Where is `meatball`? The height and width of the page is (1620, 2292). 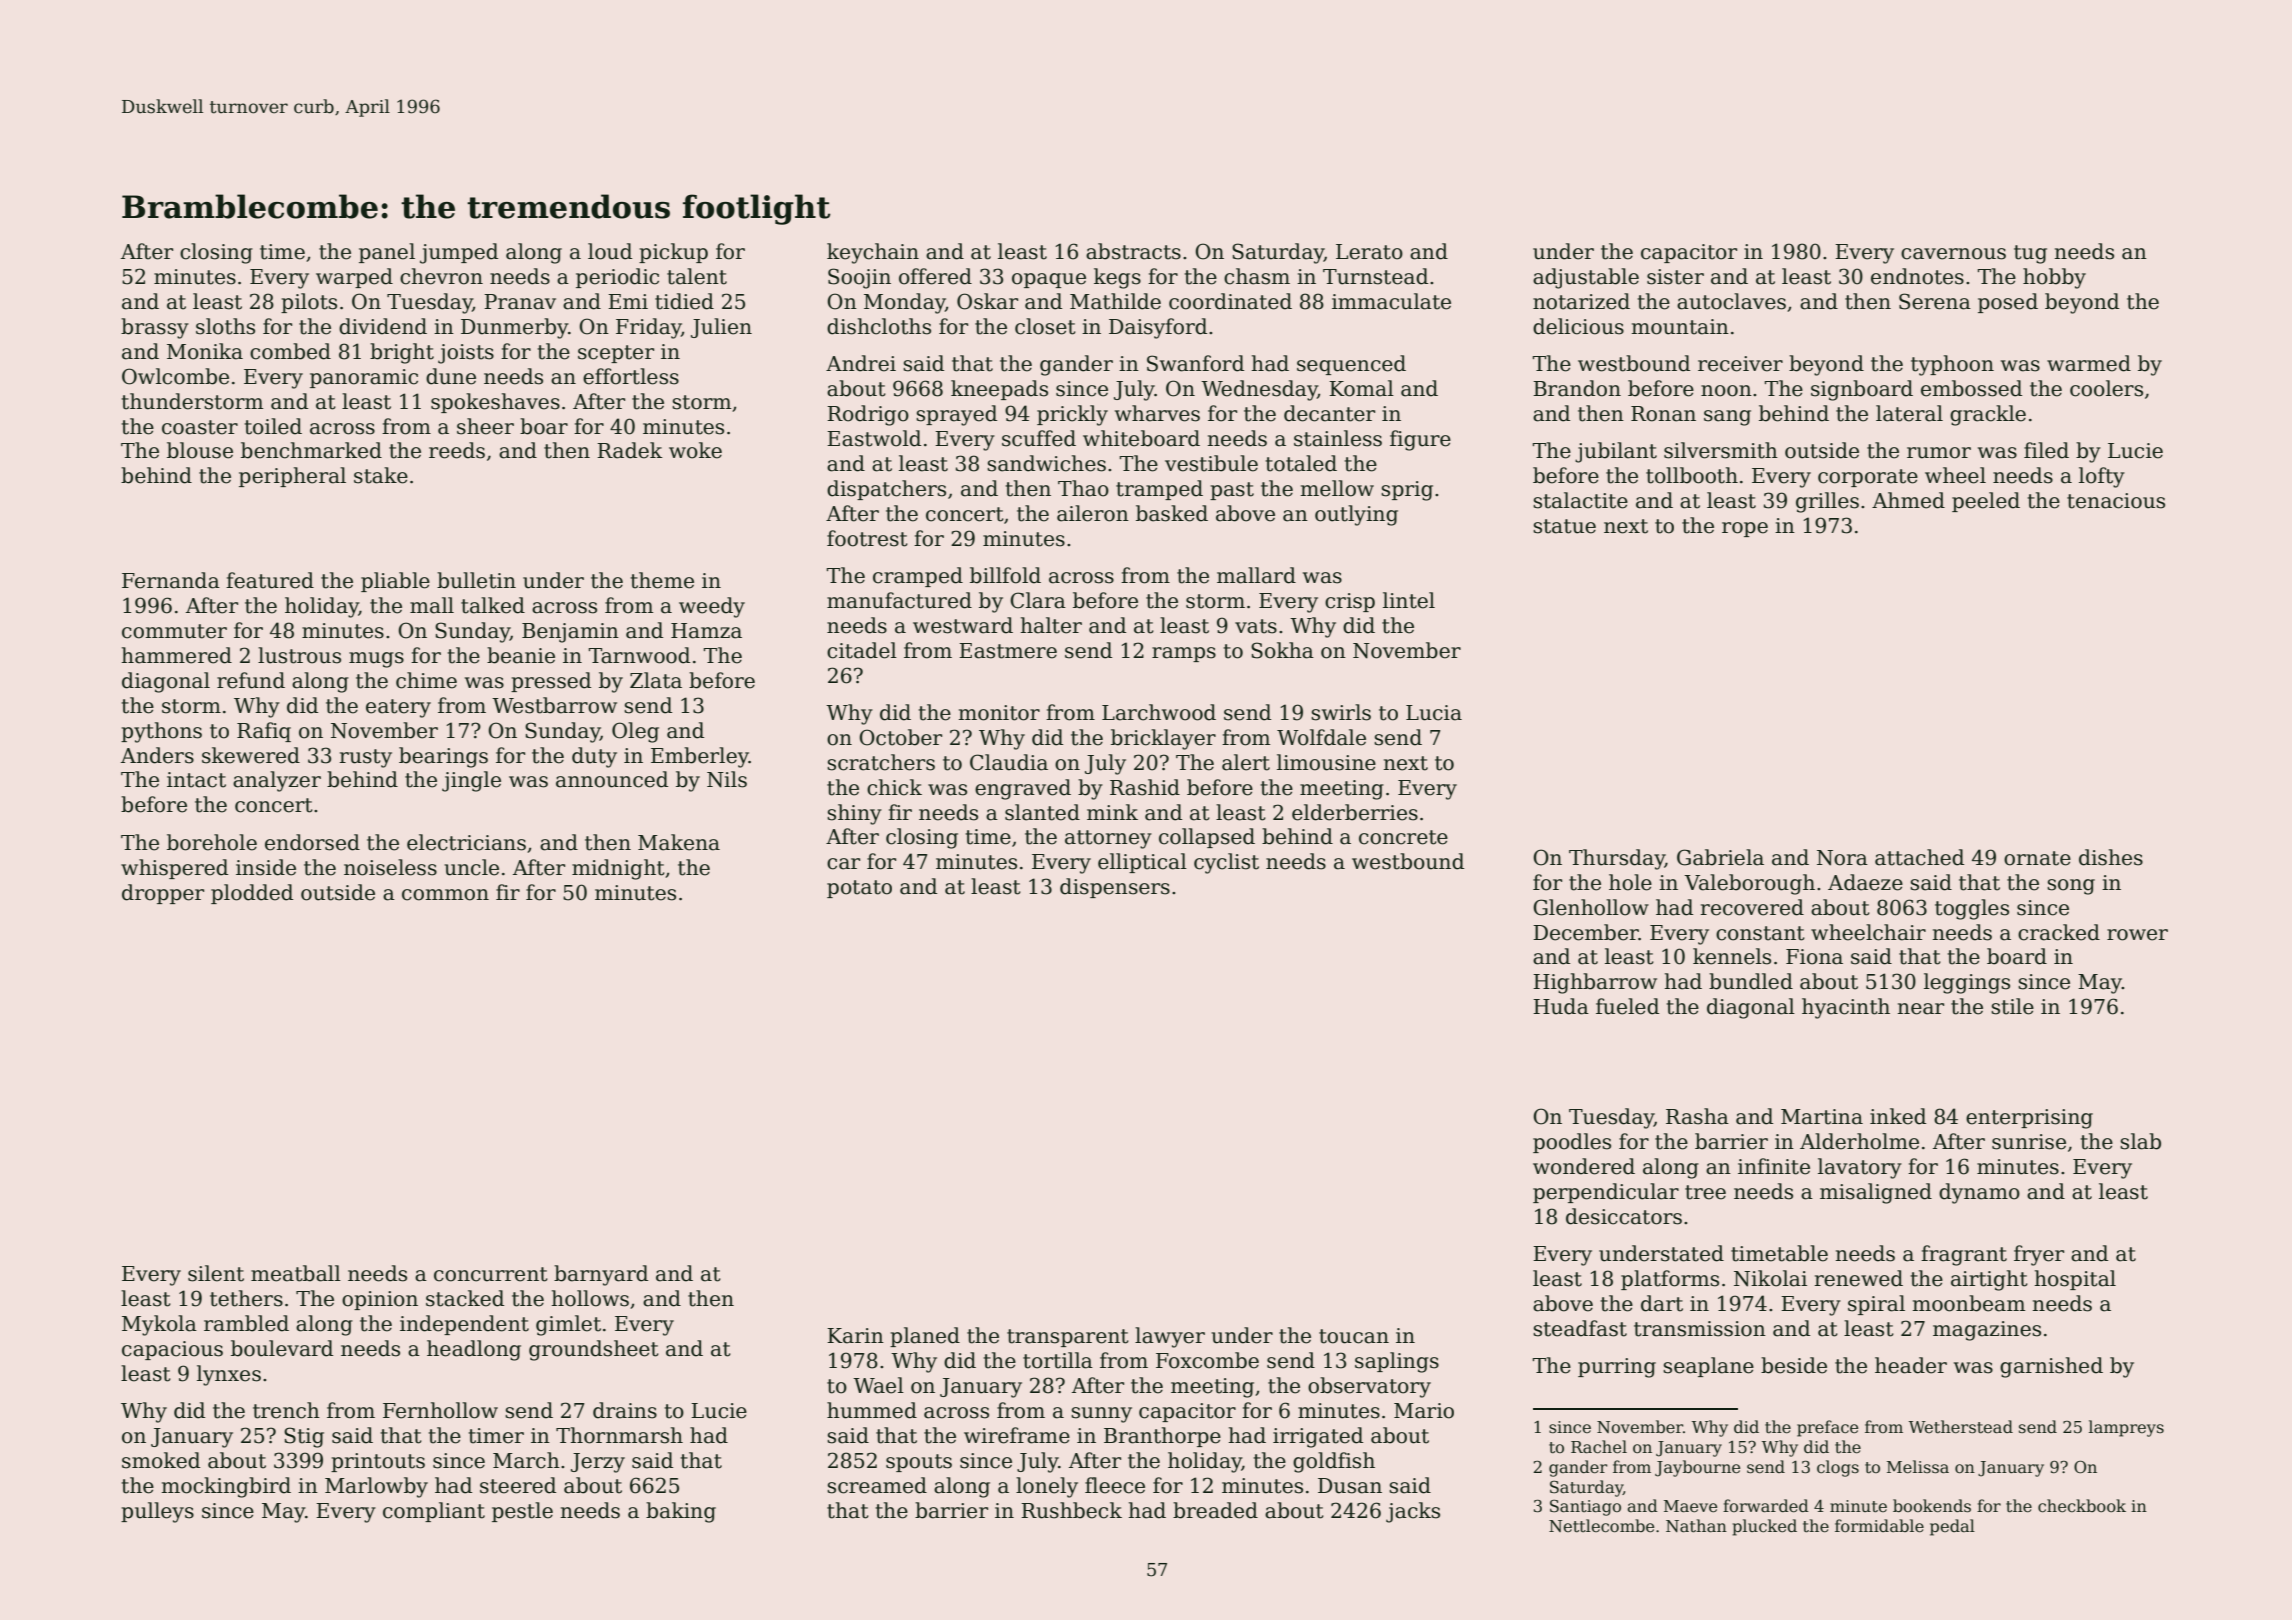
meatball is located at coordinates (296, 1273).
